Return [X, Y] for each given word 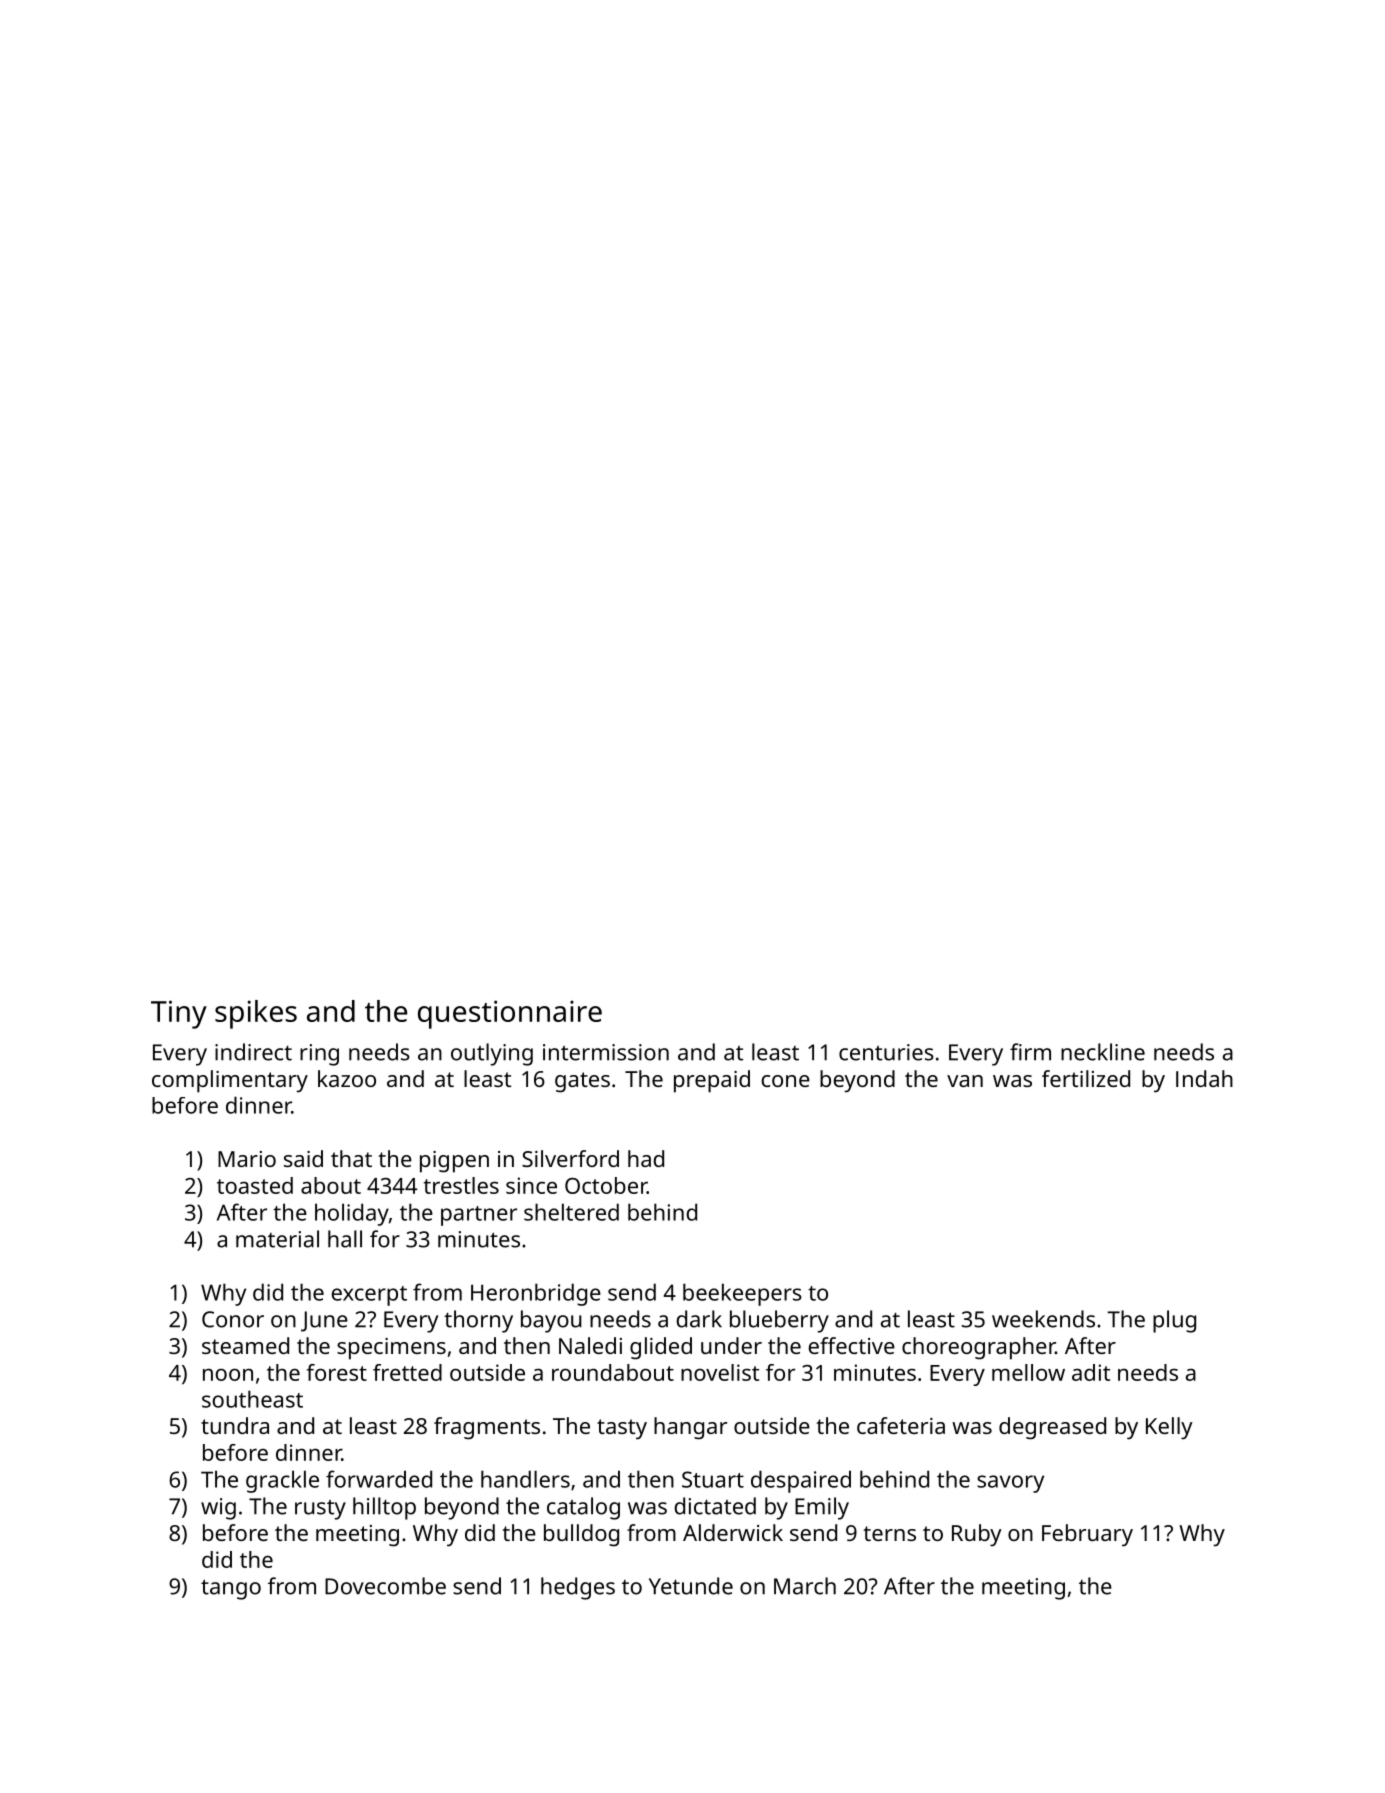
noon [228, 1374]
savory [1010, 1484]
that [351, 1158]
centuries [886, 1052]
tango [231, 1589]
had [646, 1158]
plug [1174, 1321]
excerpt [369, 1296]
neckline [1103, 1052]
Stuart [713, 1479]
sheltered [571, 1212]
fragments [487, 1428]
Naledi [590, 1345]
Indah [1204, 1078]
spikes [256, 1014]
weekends [1043, 1319]
